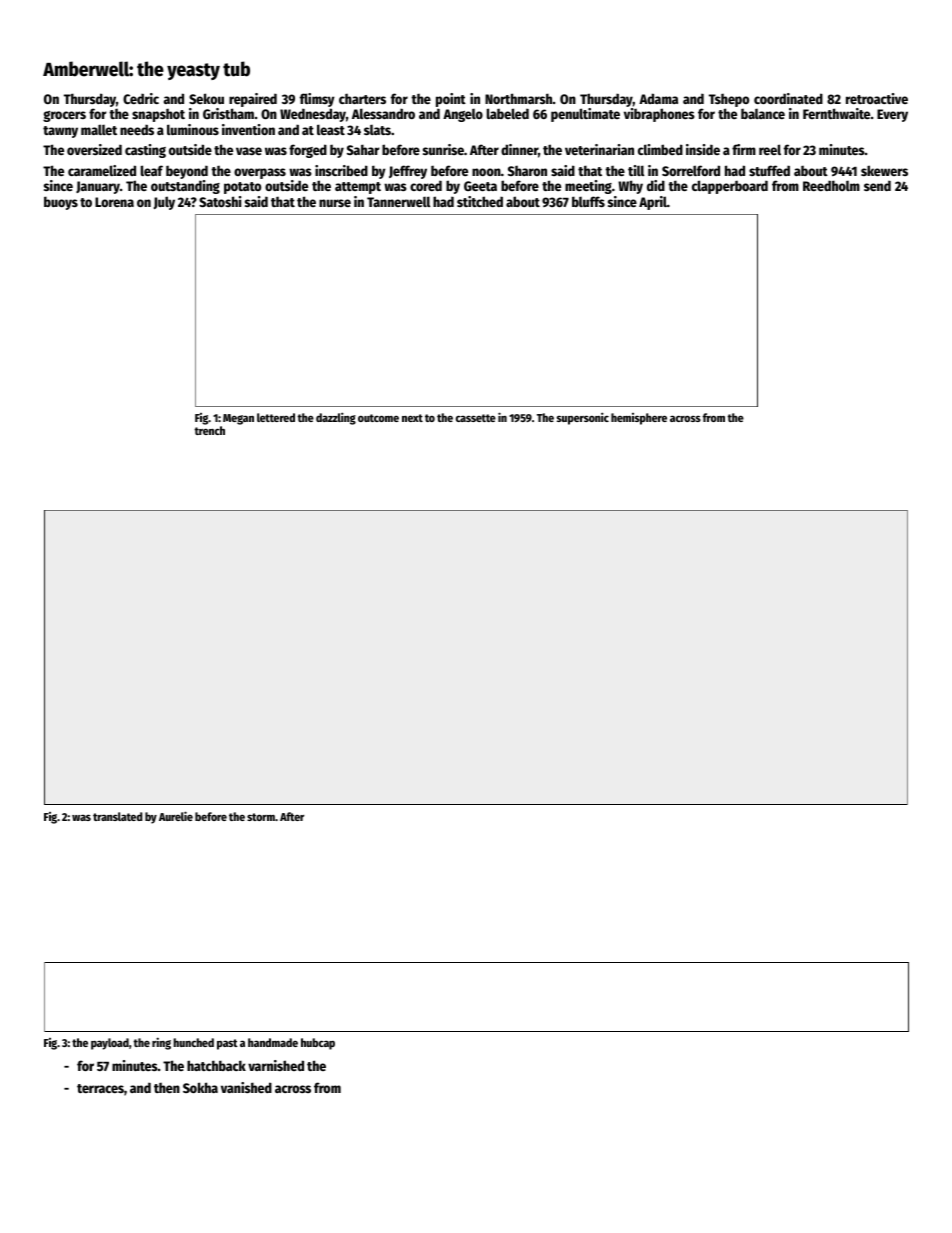 This document has width=952, height=1233. What do you see at coordinates (246, 1087) in the document?
I see `vanished` at bounding box center [246, 1087].
